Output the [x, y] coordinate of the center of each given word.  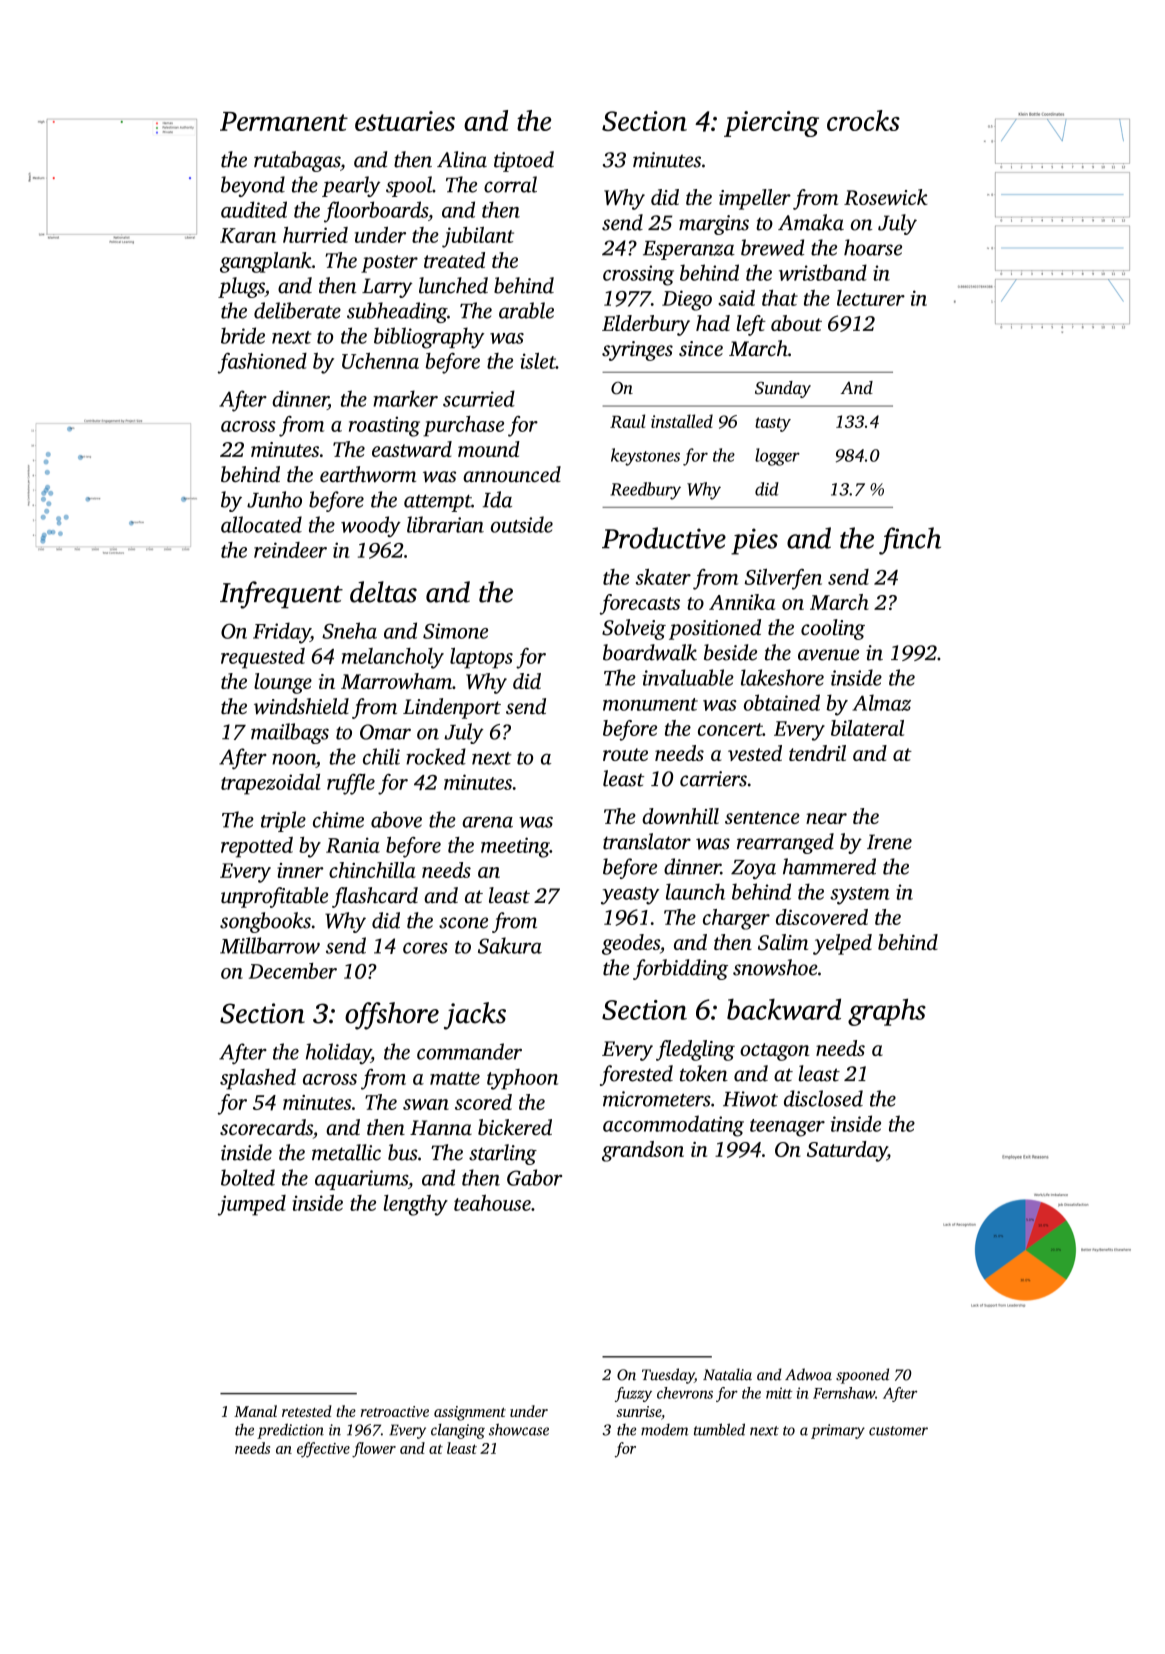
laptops [481, 658]
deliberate [297, 310]
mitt [779, 1393]
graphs [887, 1012]
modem [664, 1429]
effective [323, 1450]
